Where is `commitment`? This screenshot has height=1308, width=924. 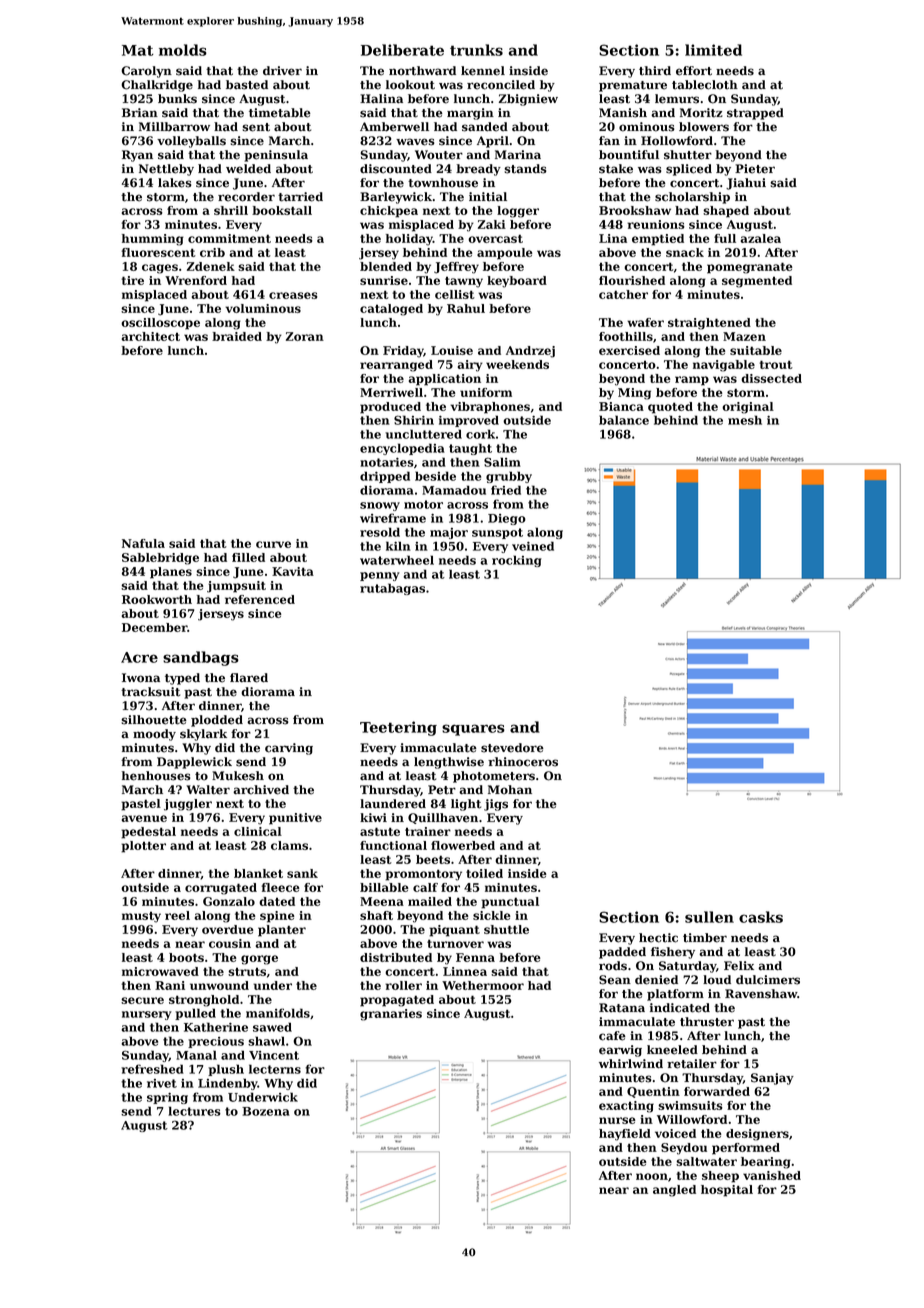
commitment is located at coordinates (229, 238).
